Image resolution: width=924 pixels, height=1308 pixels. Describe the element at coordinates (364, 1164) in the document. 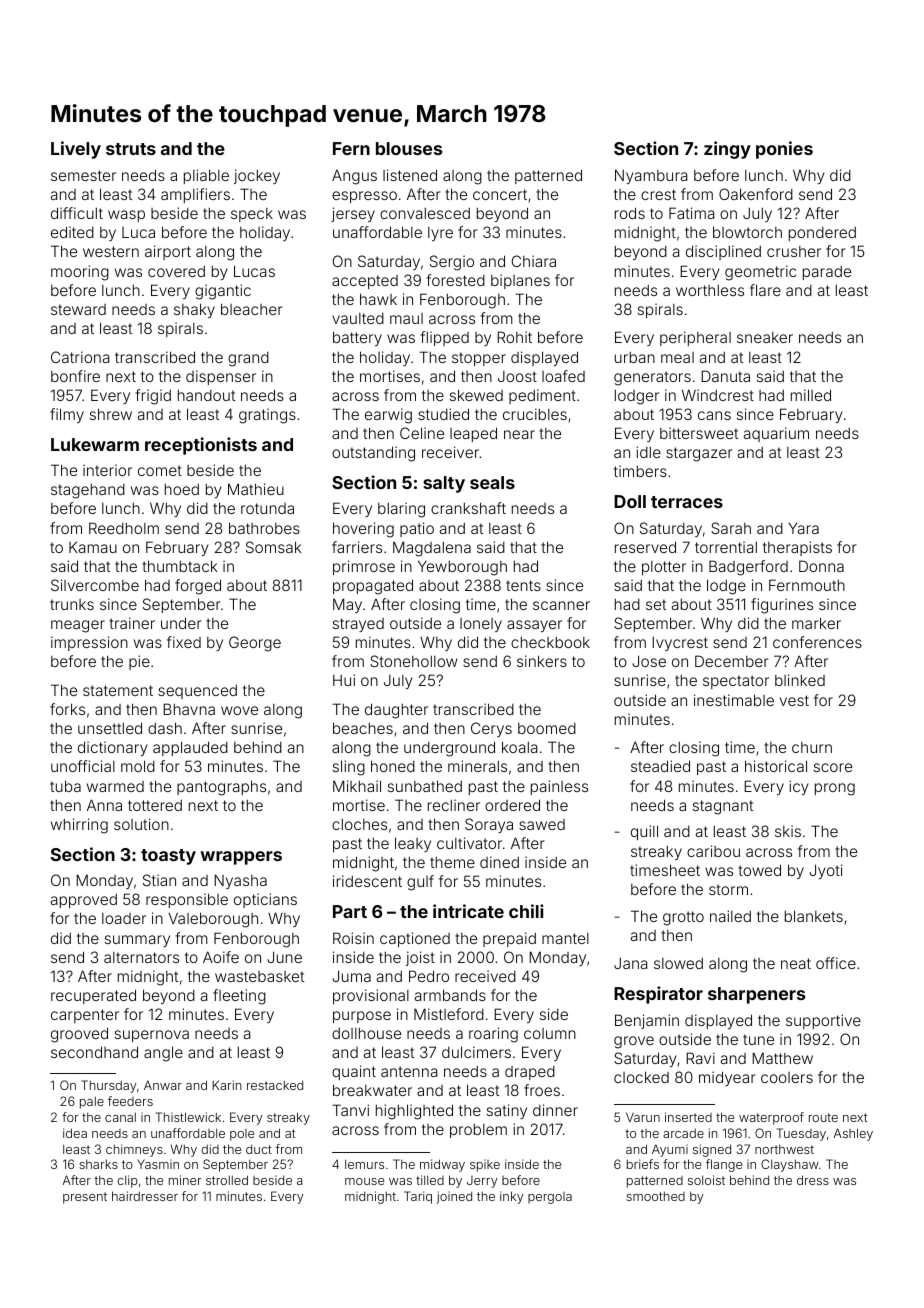

I see `lemurs` at that location.
